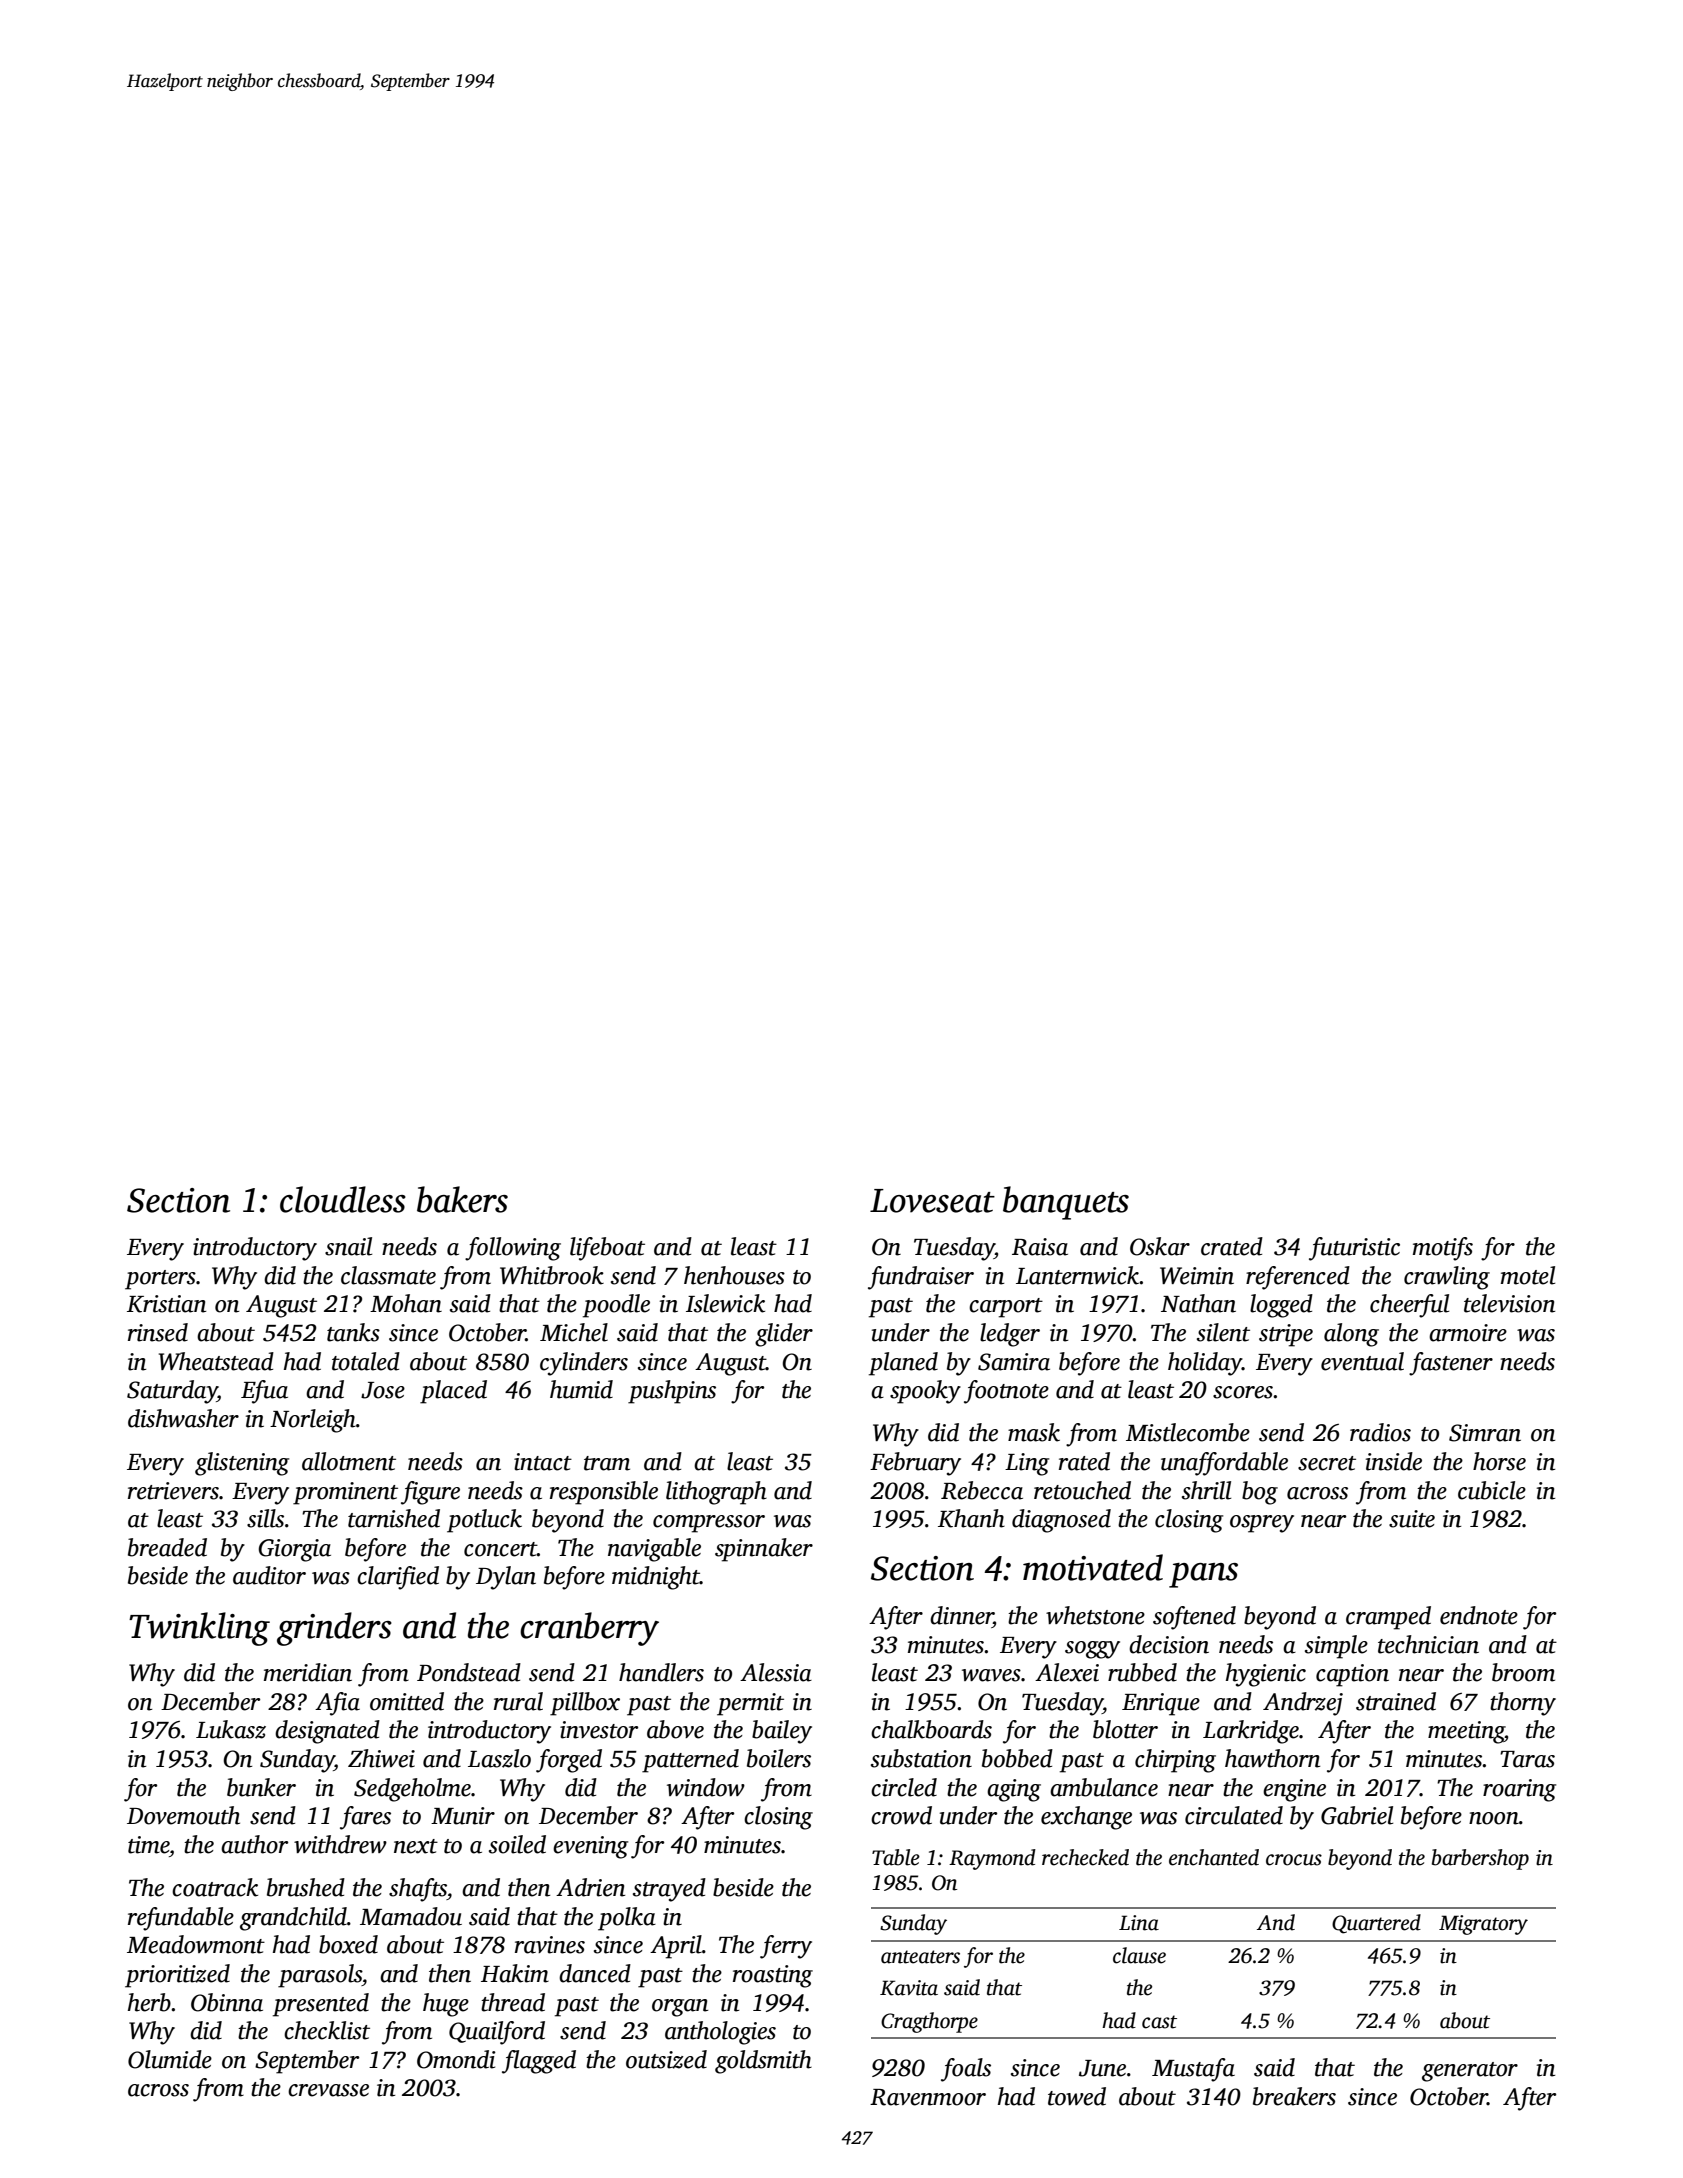  I want to click on carport, so click(1006, 1308).
